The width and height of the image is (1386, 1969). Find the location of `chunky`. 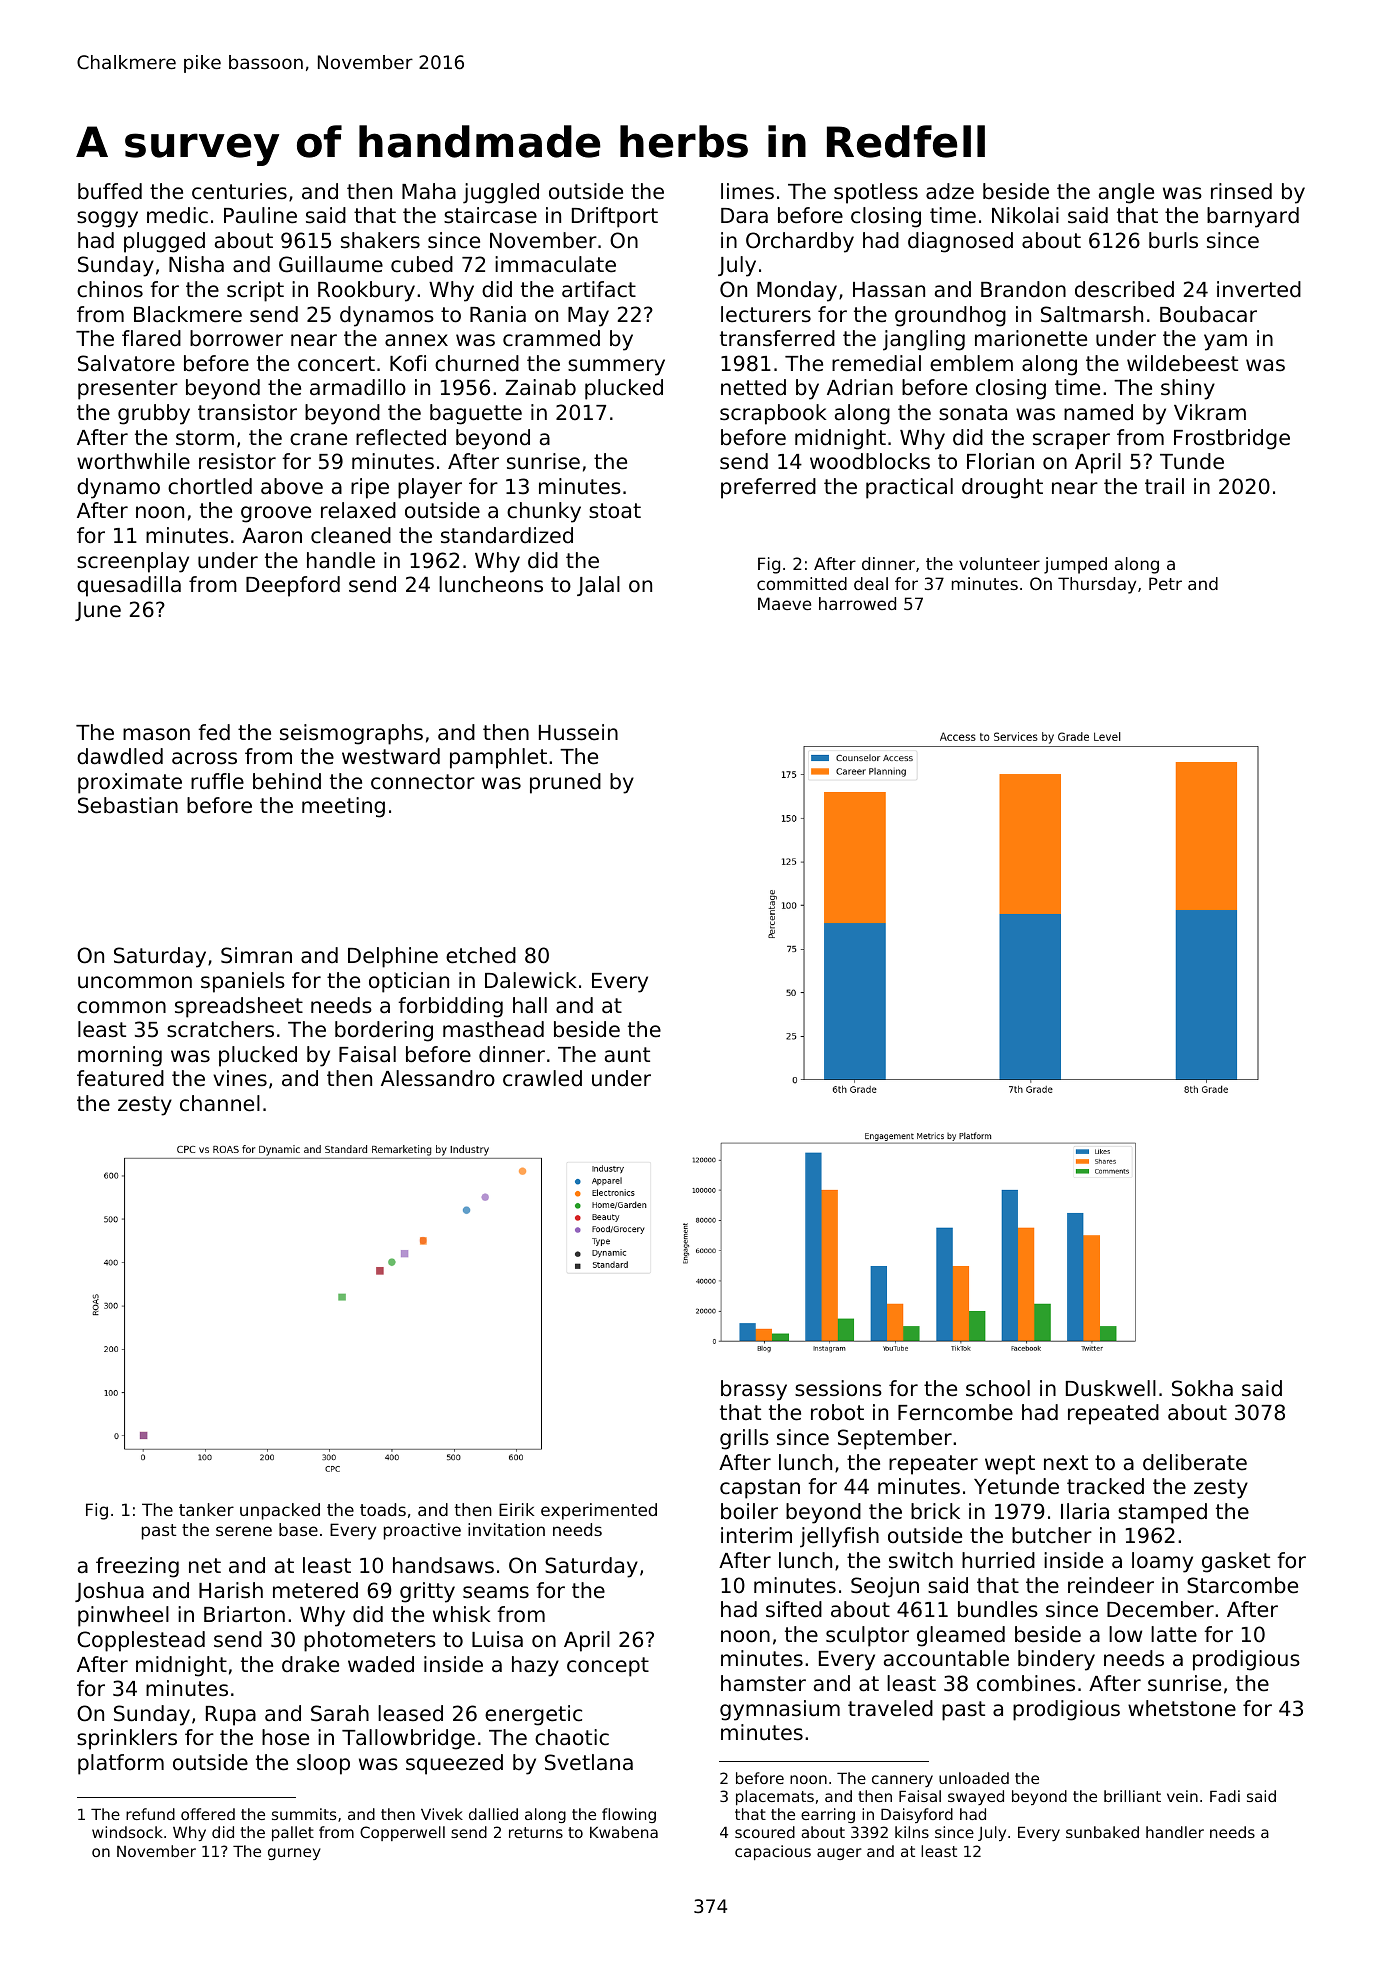

chunky is located at coordinates (544, 512).
